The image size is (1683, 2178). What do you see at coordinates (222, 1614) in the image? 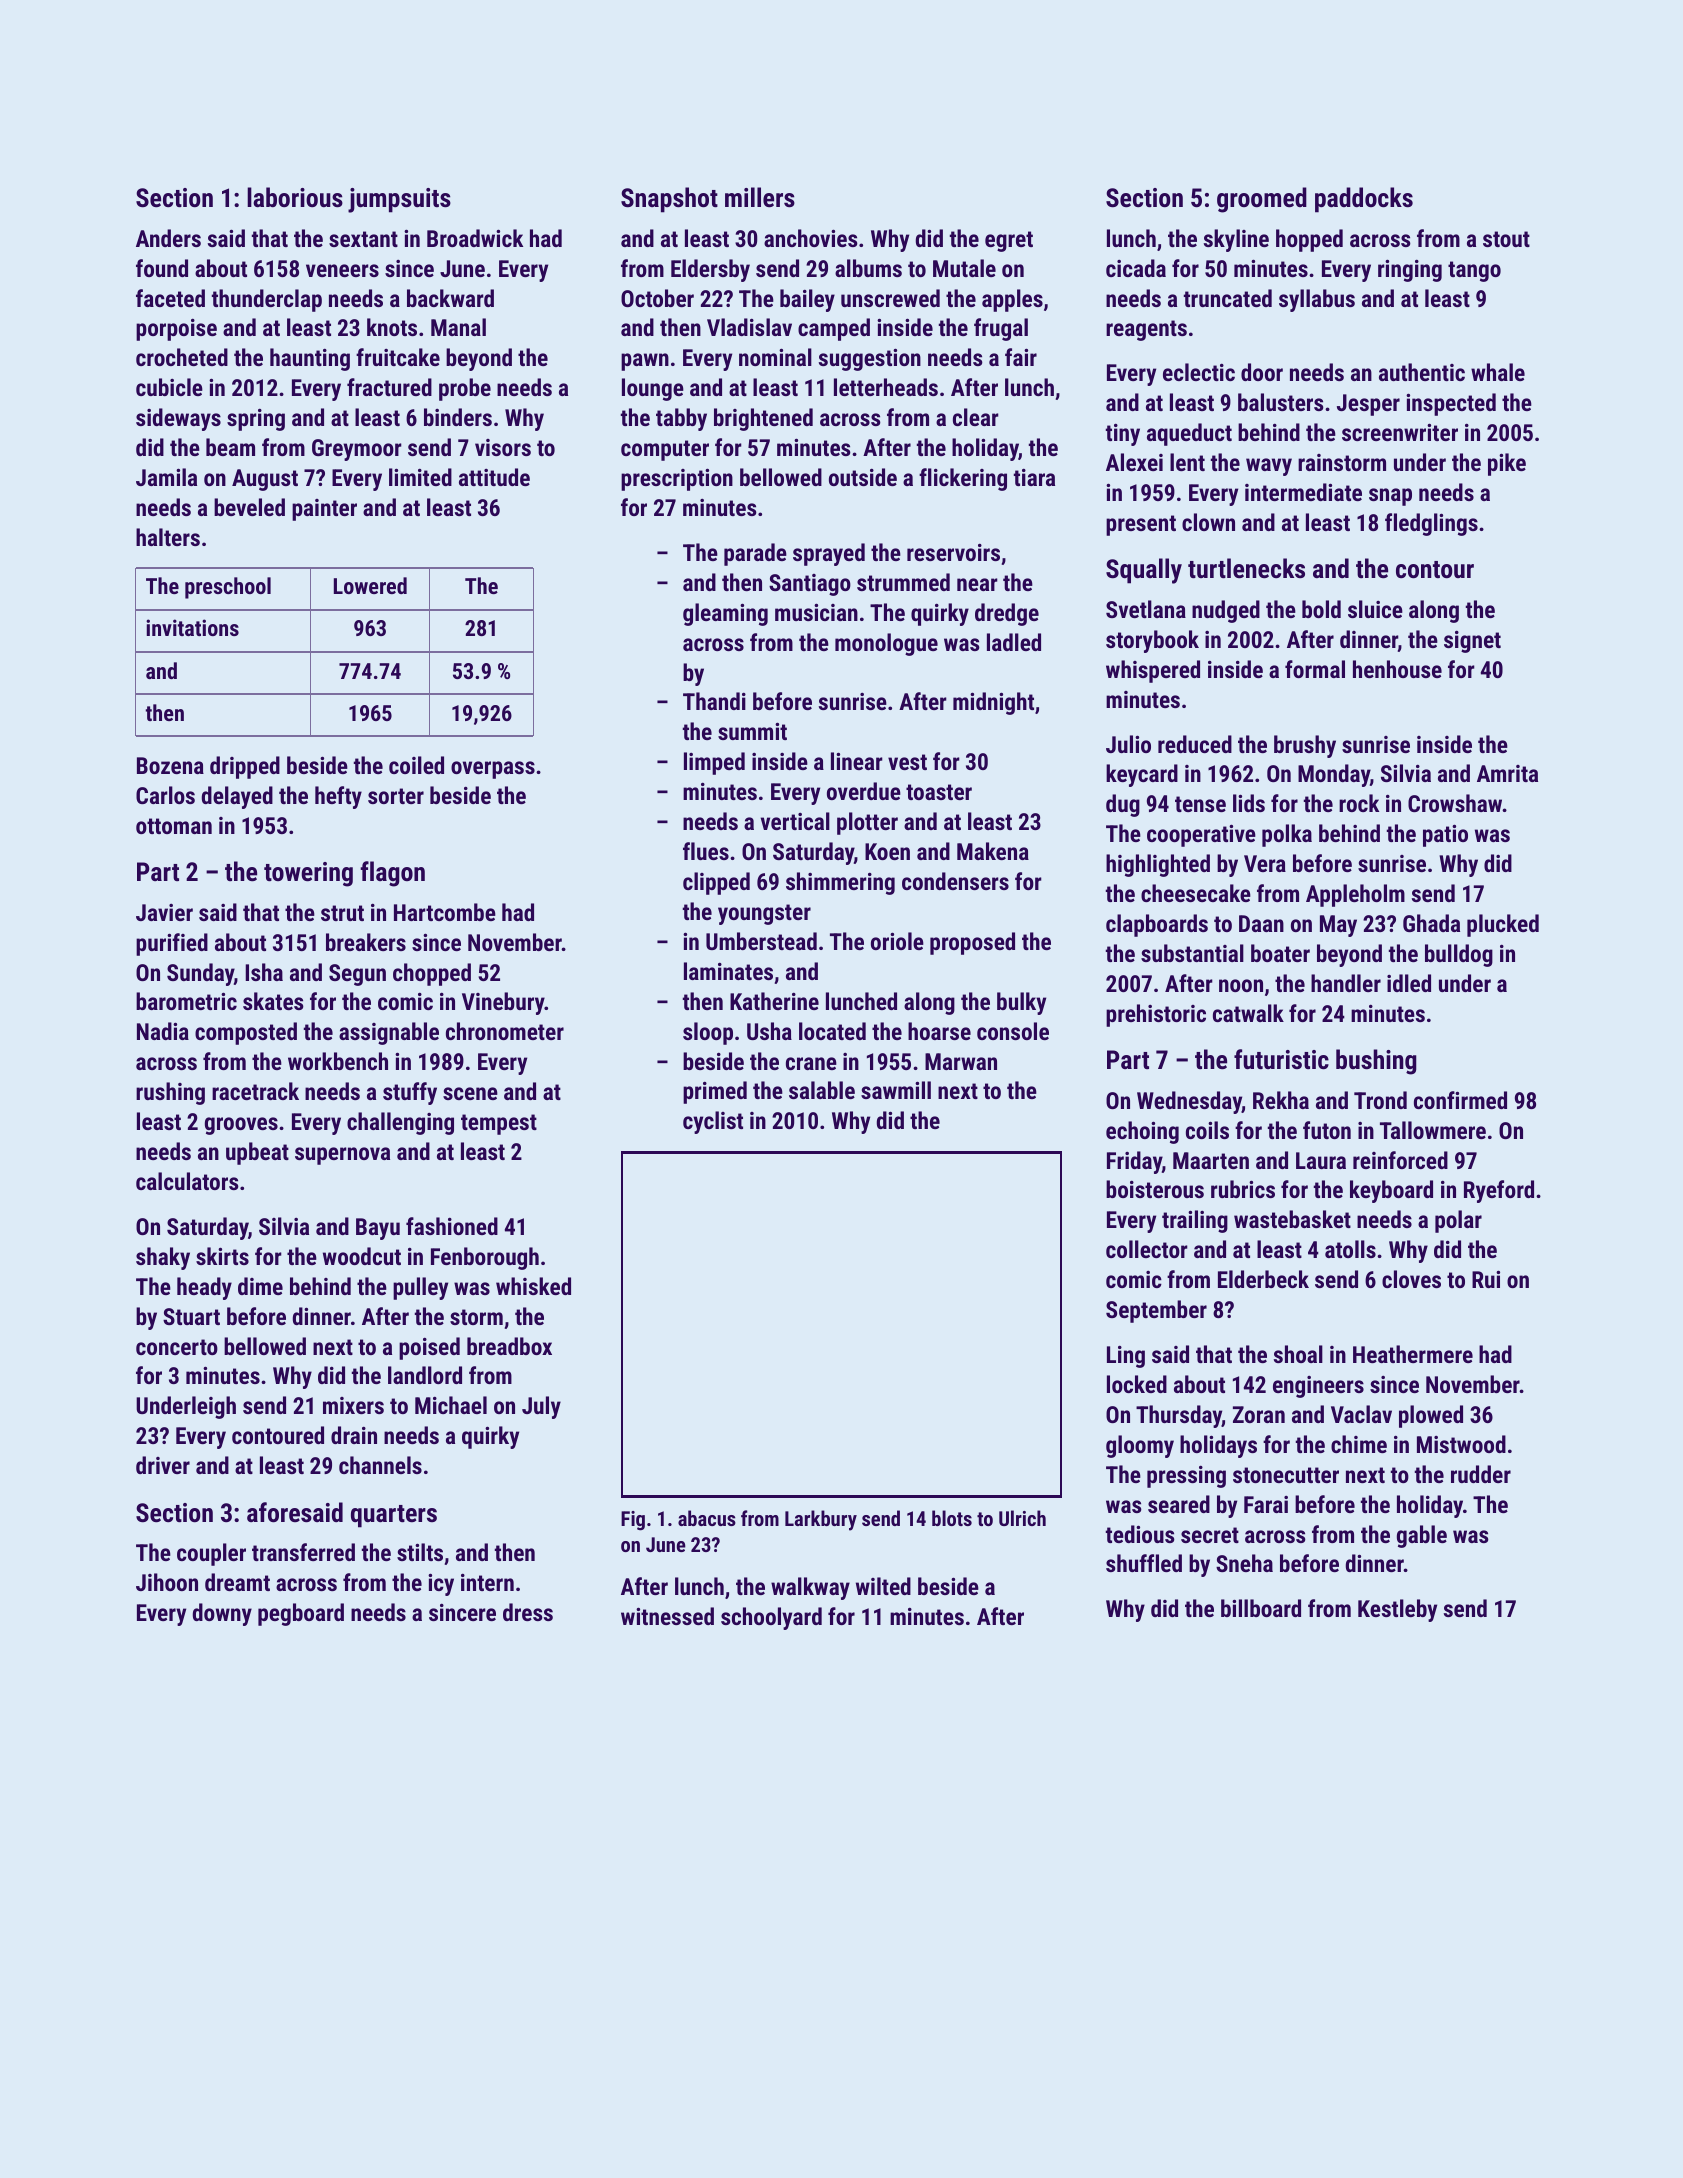
I see `downy` at bounding box center [222, 1614].
